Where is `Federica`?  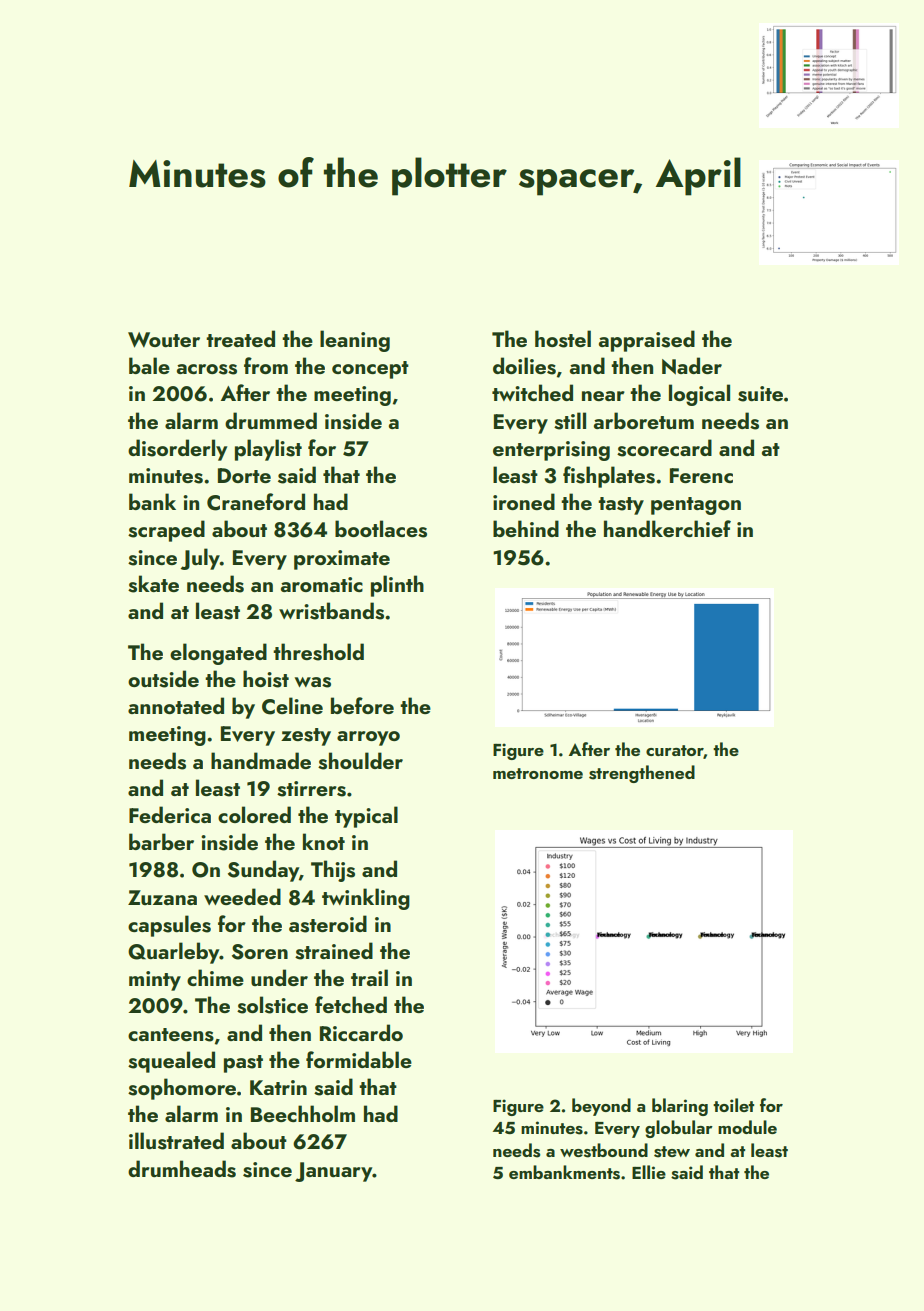 Federica is located at coordinates (170, 814).
